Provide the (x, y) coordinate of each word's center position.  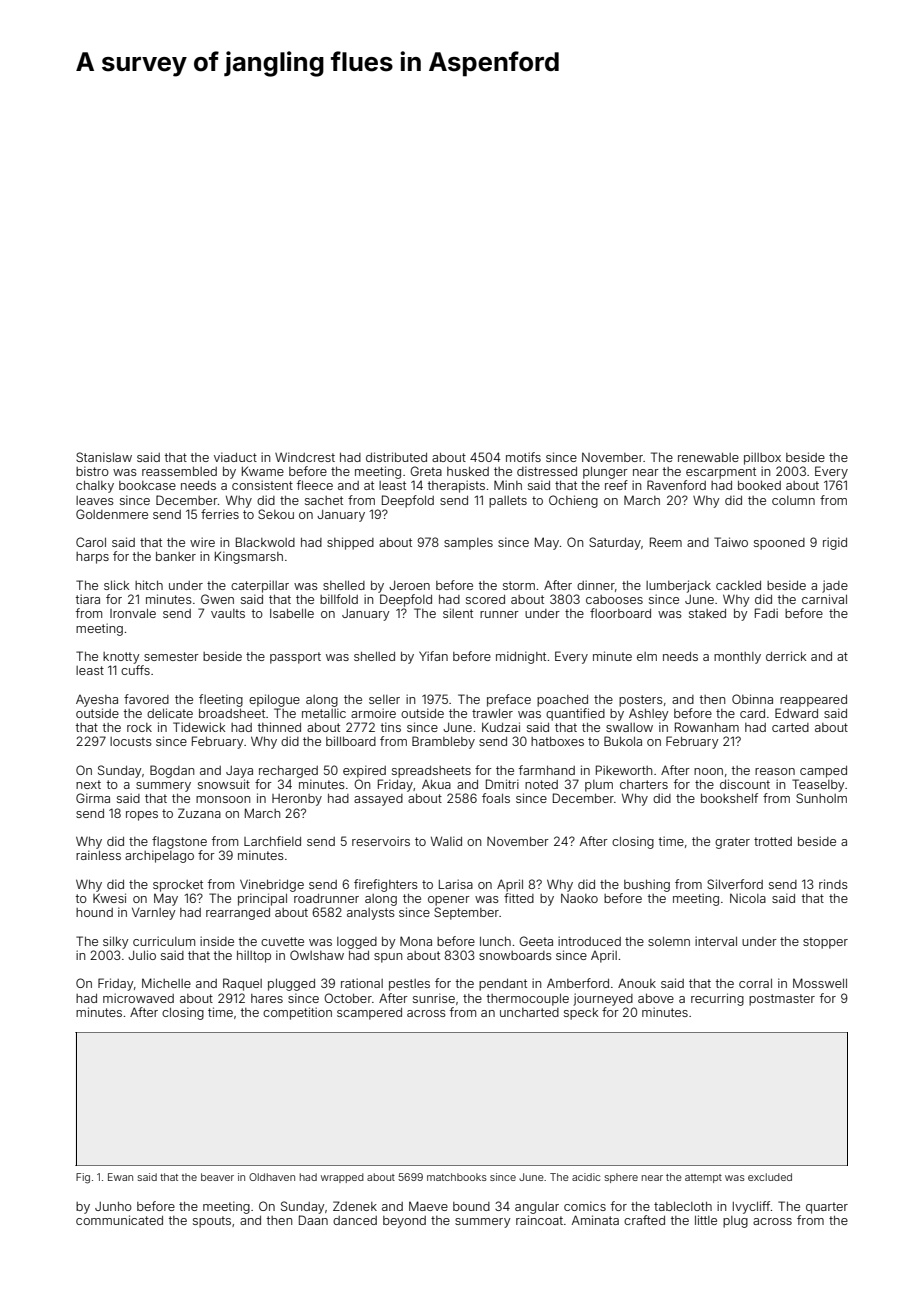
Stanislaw (104, 457)
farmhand (547, 770)
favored (146, 699)
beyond (404, 1222)
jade (835, 586)
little (706, 1220)
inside (217, 941)
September (466, 913)
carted (790, 727)
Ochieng (573, 501)
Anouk (637, 983)
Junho (113, 1206)
